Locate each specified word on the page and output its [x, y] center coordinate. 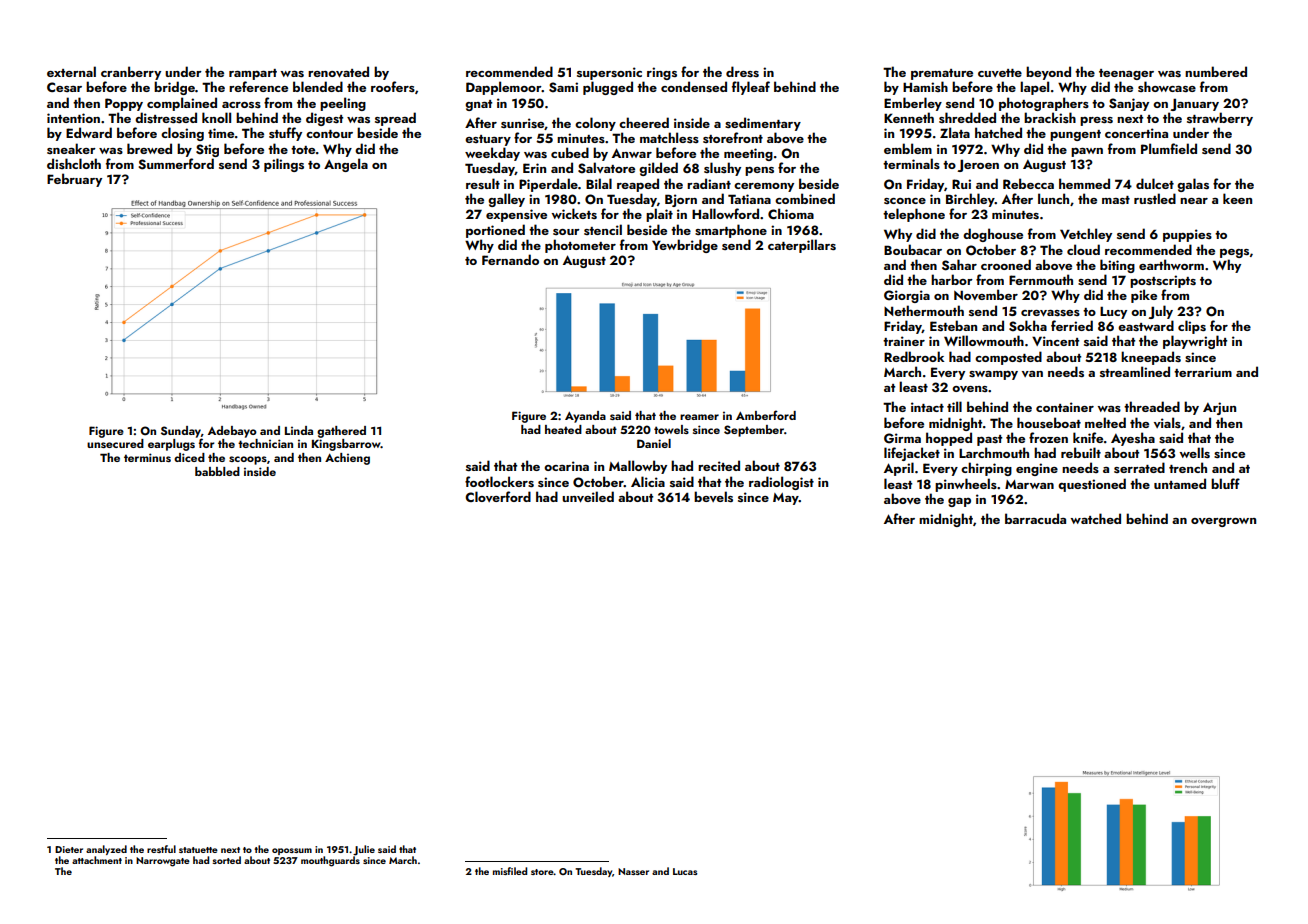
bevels [713, 496]
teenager [1126, 74]
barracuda [1035, 518]
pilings [284, 165]
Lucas [685, 871]
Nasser [633, 871]
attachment [97, 860]
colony [595, 124]
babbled [217, 471]
